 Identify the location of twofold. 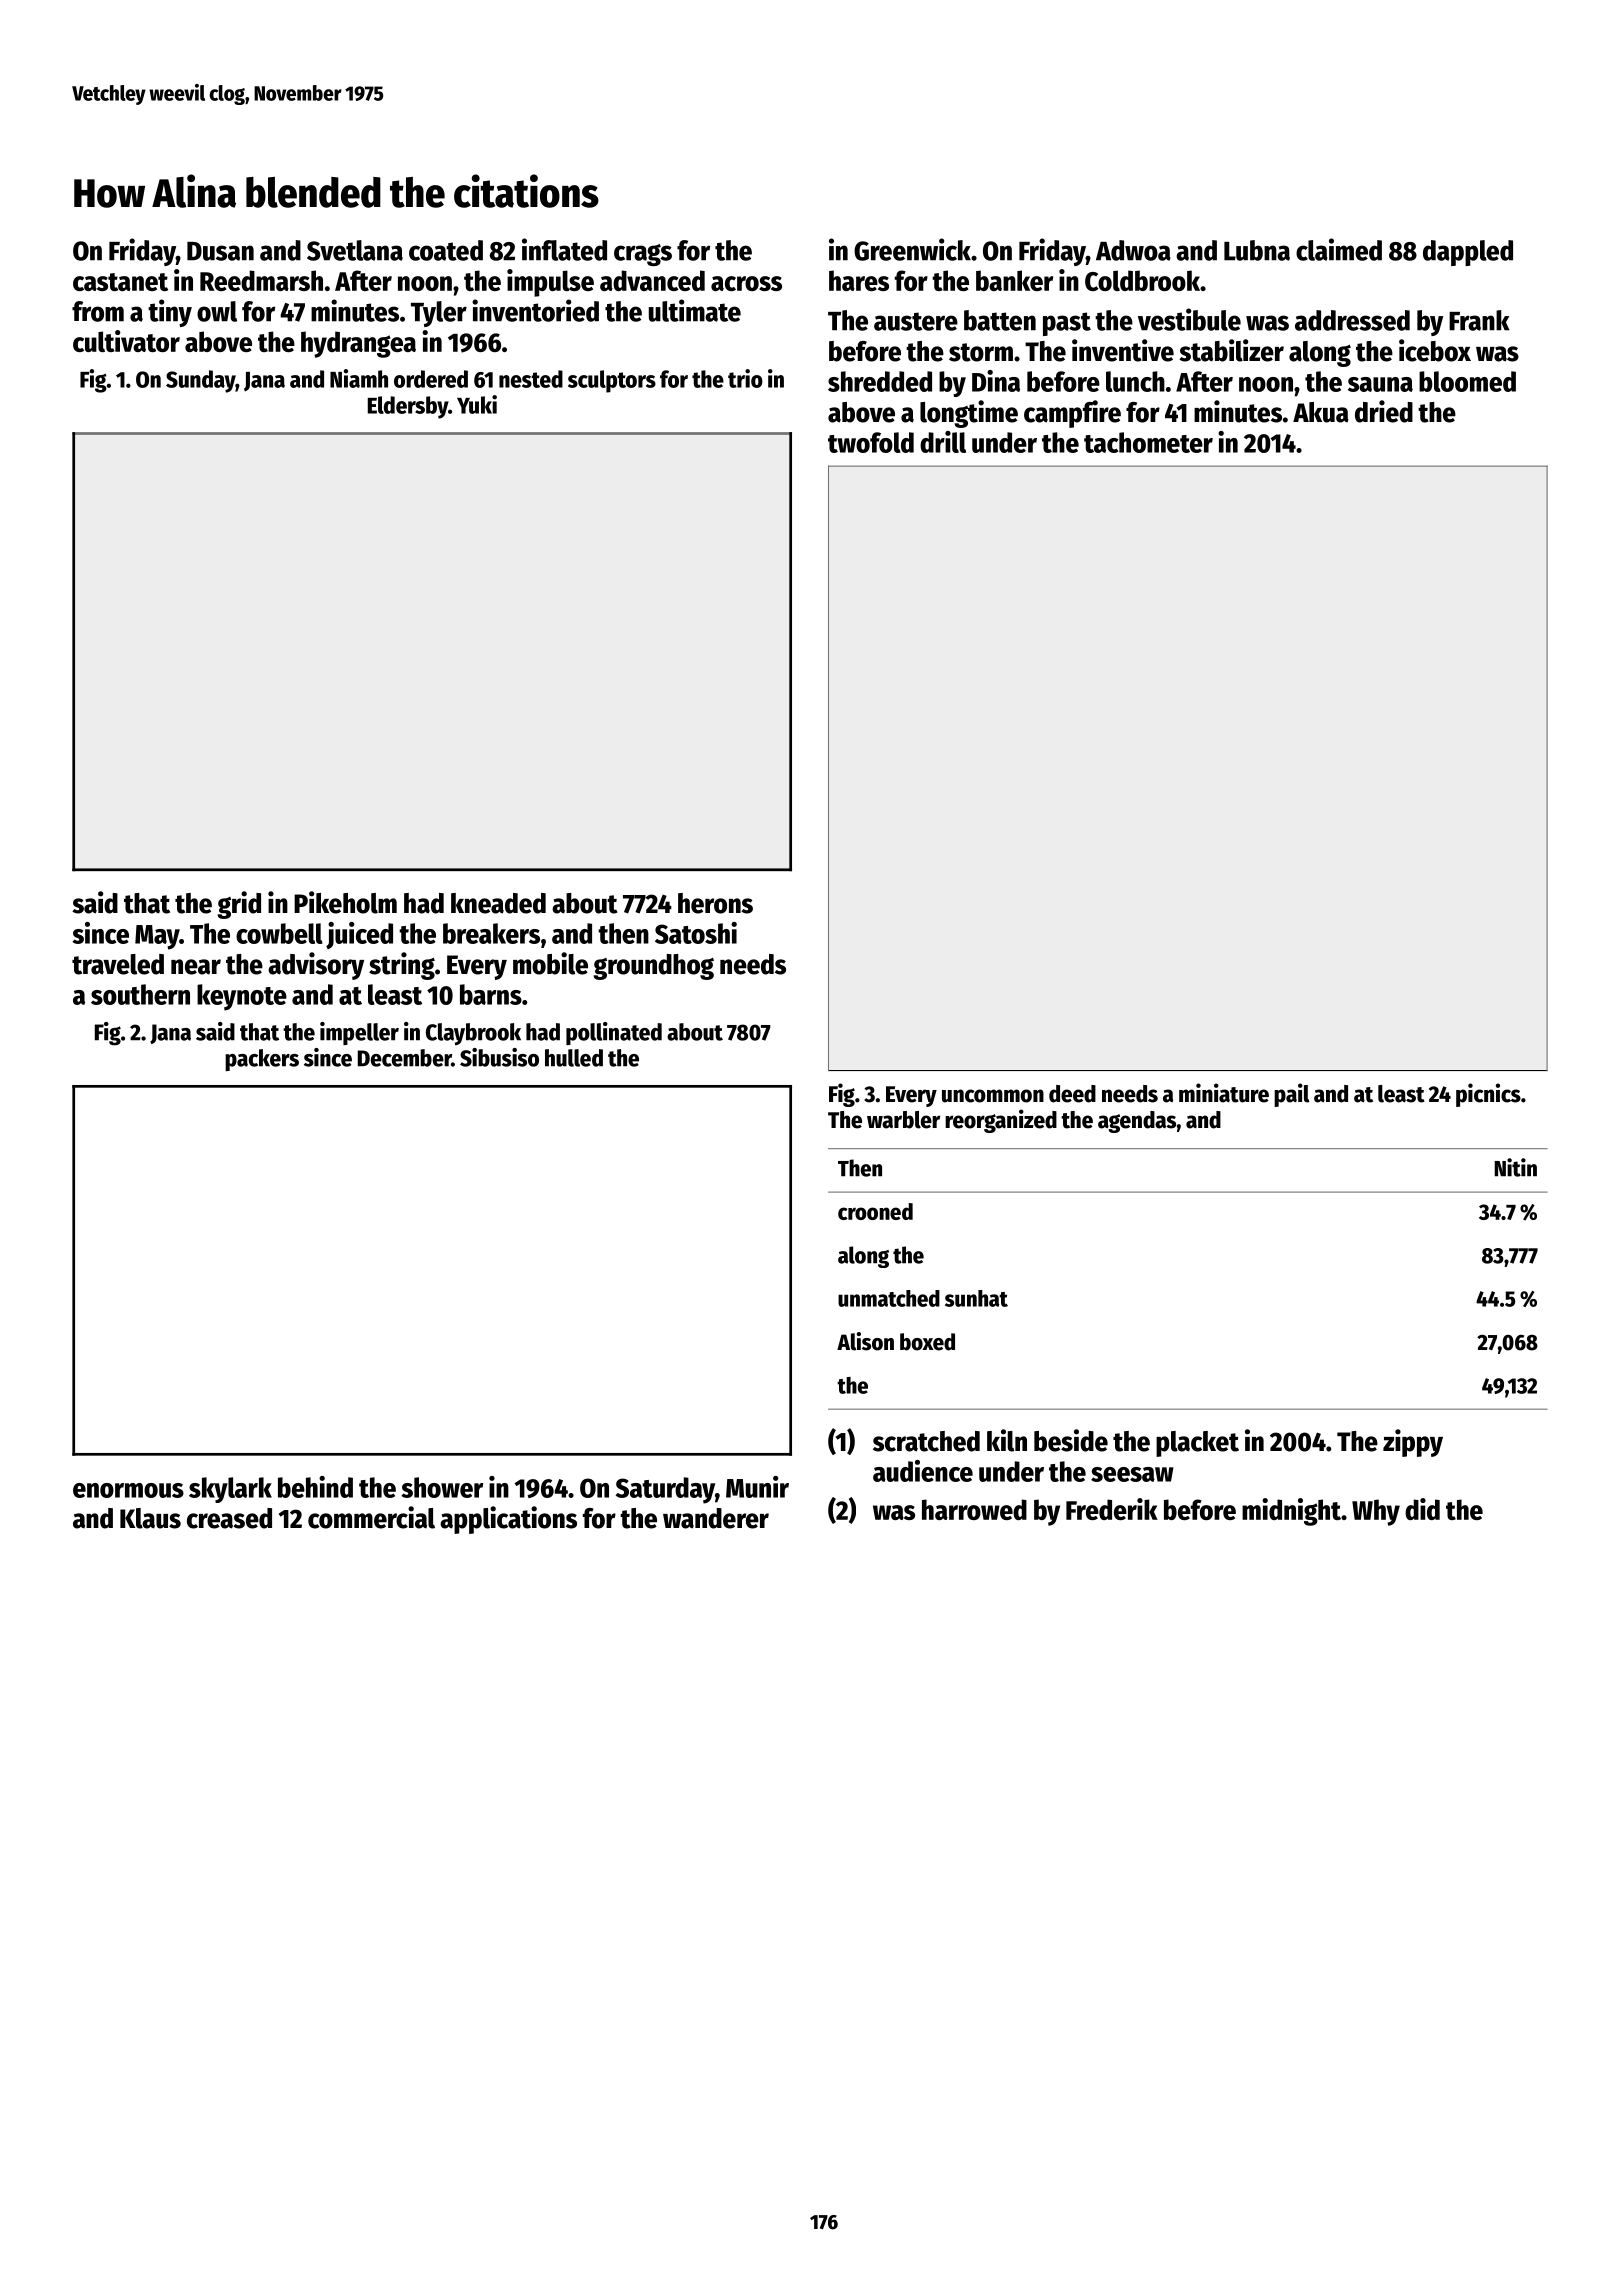
(871, 442).
